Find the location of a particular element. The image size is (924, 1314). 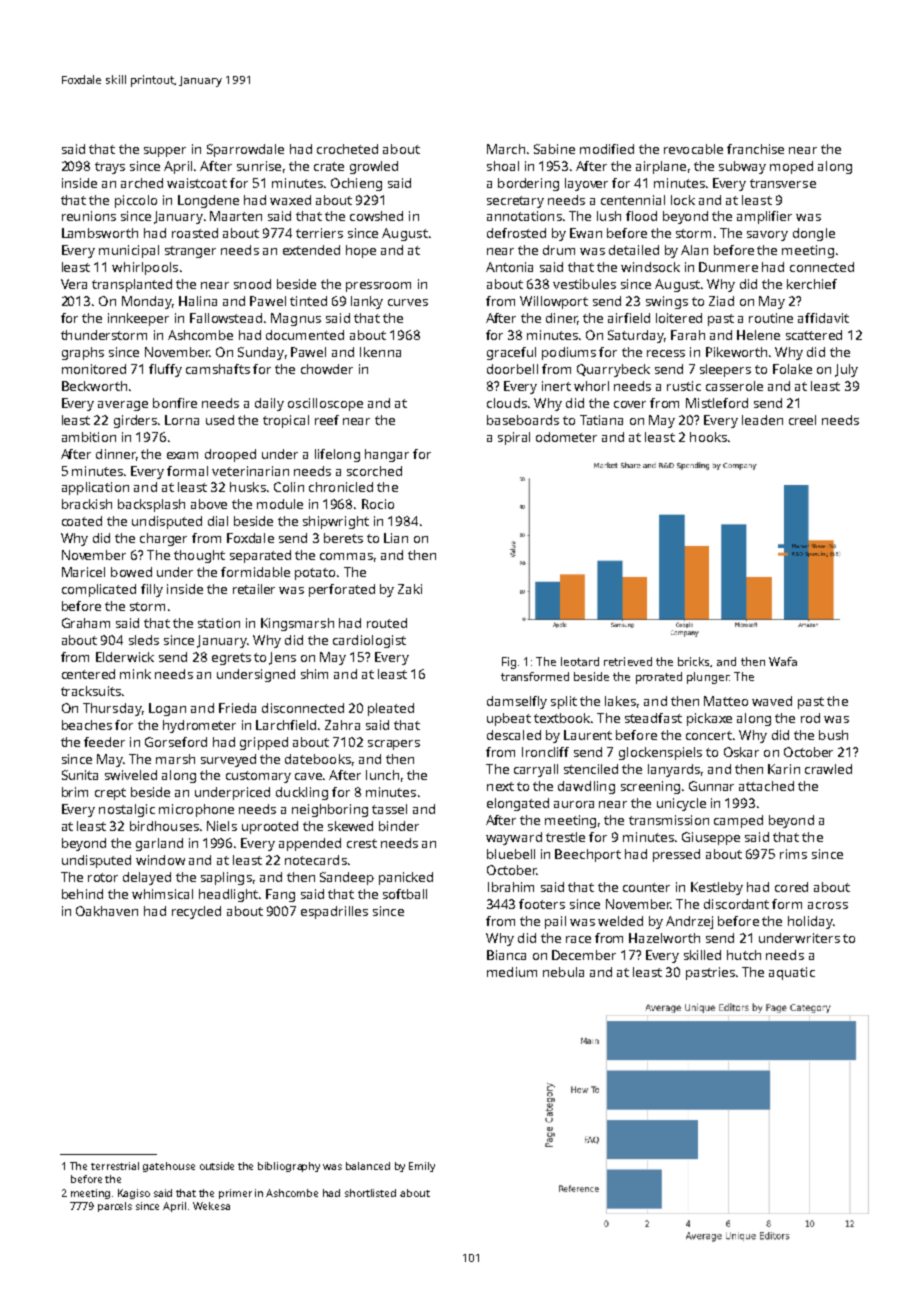

transverse is located at coordinates (783, 183).
